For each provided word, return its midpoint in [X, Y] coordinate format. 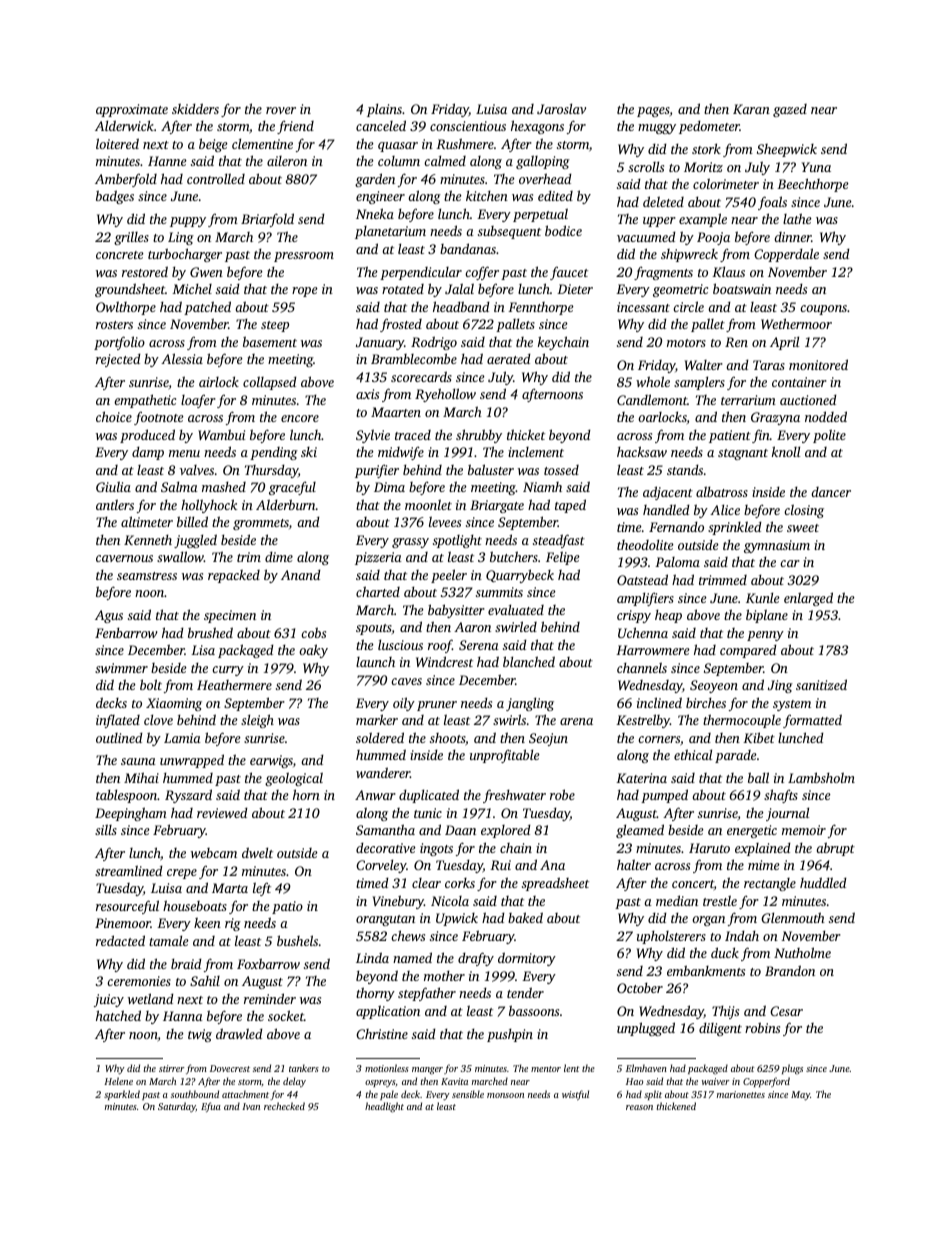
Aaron [472, 627]
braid [186, 963]
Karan [751, 109]
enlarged [808, 599]
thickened [676, 1106]
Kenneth [148, 539]
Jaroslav [561, 108]
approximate [132, 110]
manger [427, 1071]
